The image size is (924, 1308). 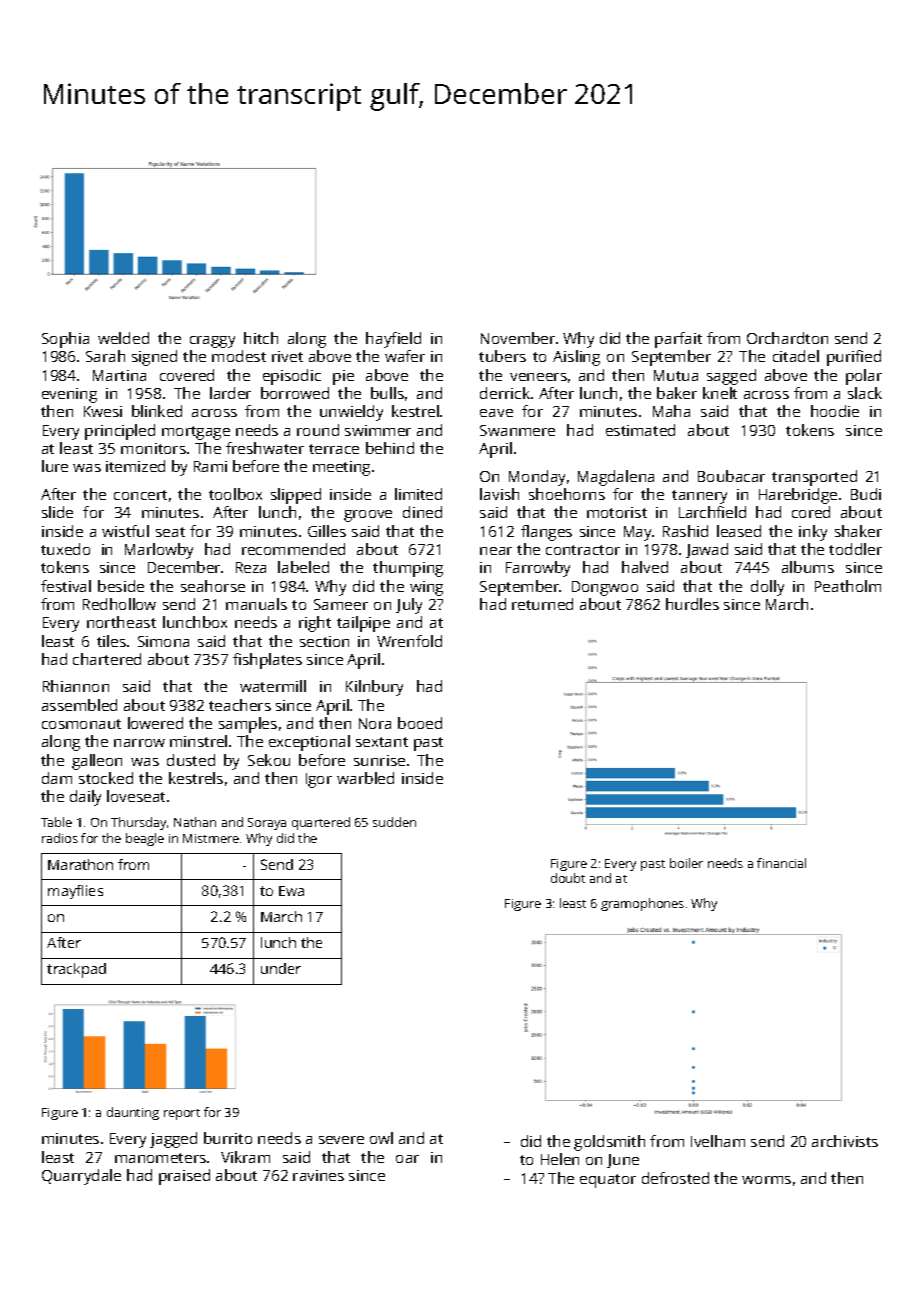 What do you see at coordinates (230, 393) in the screenshot?
I see `larder` at bounding box center [230, 393].
